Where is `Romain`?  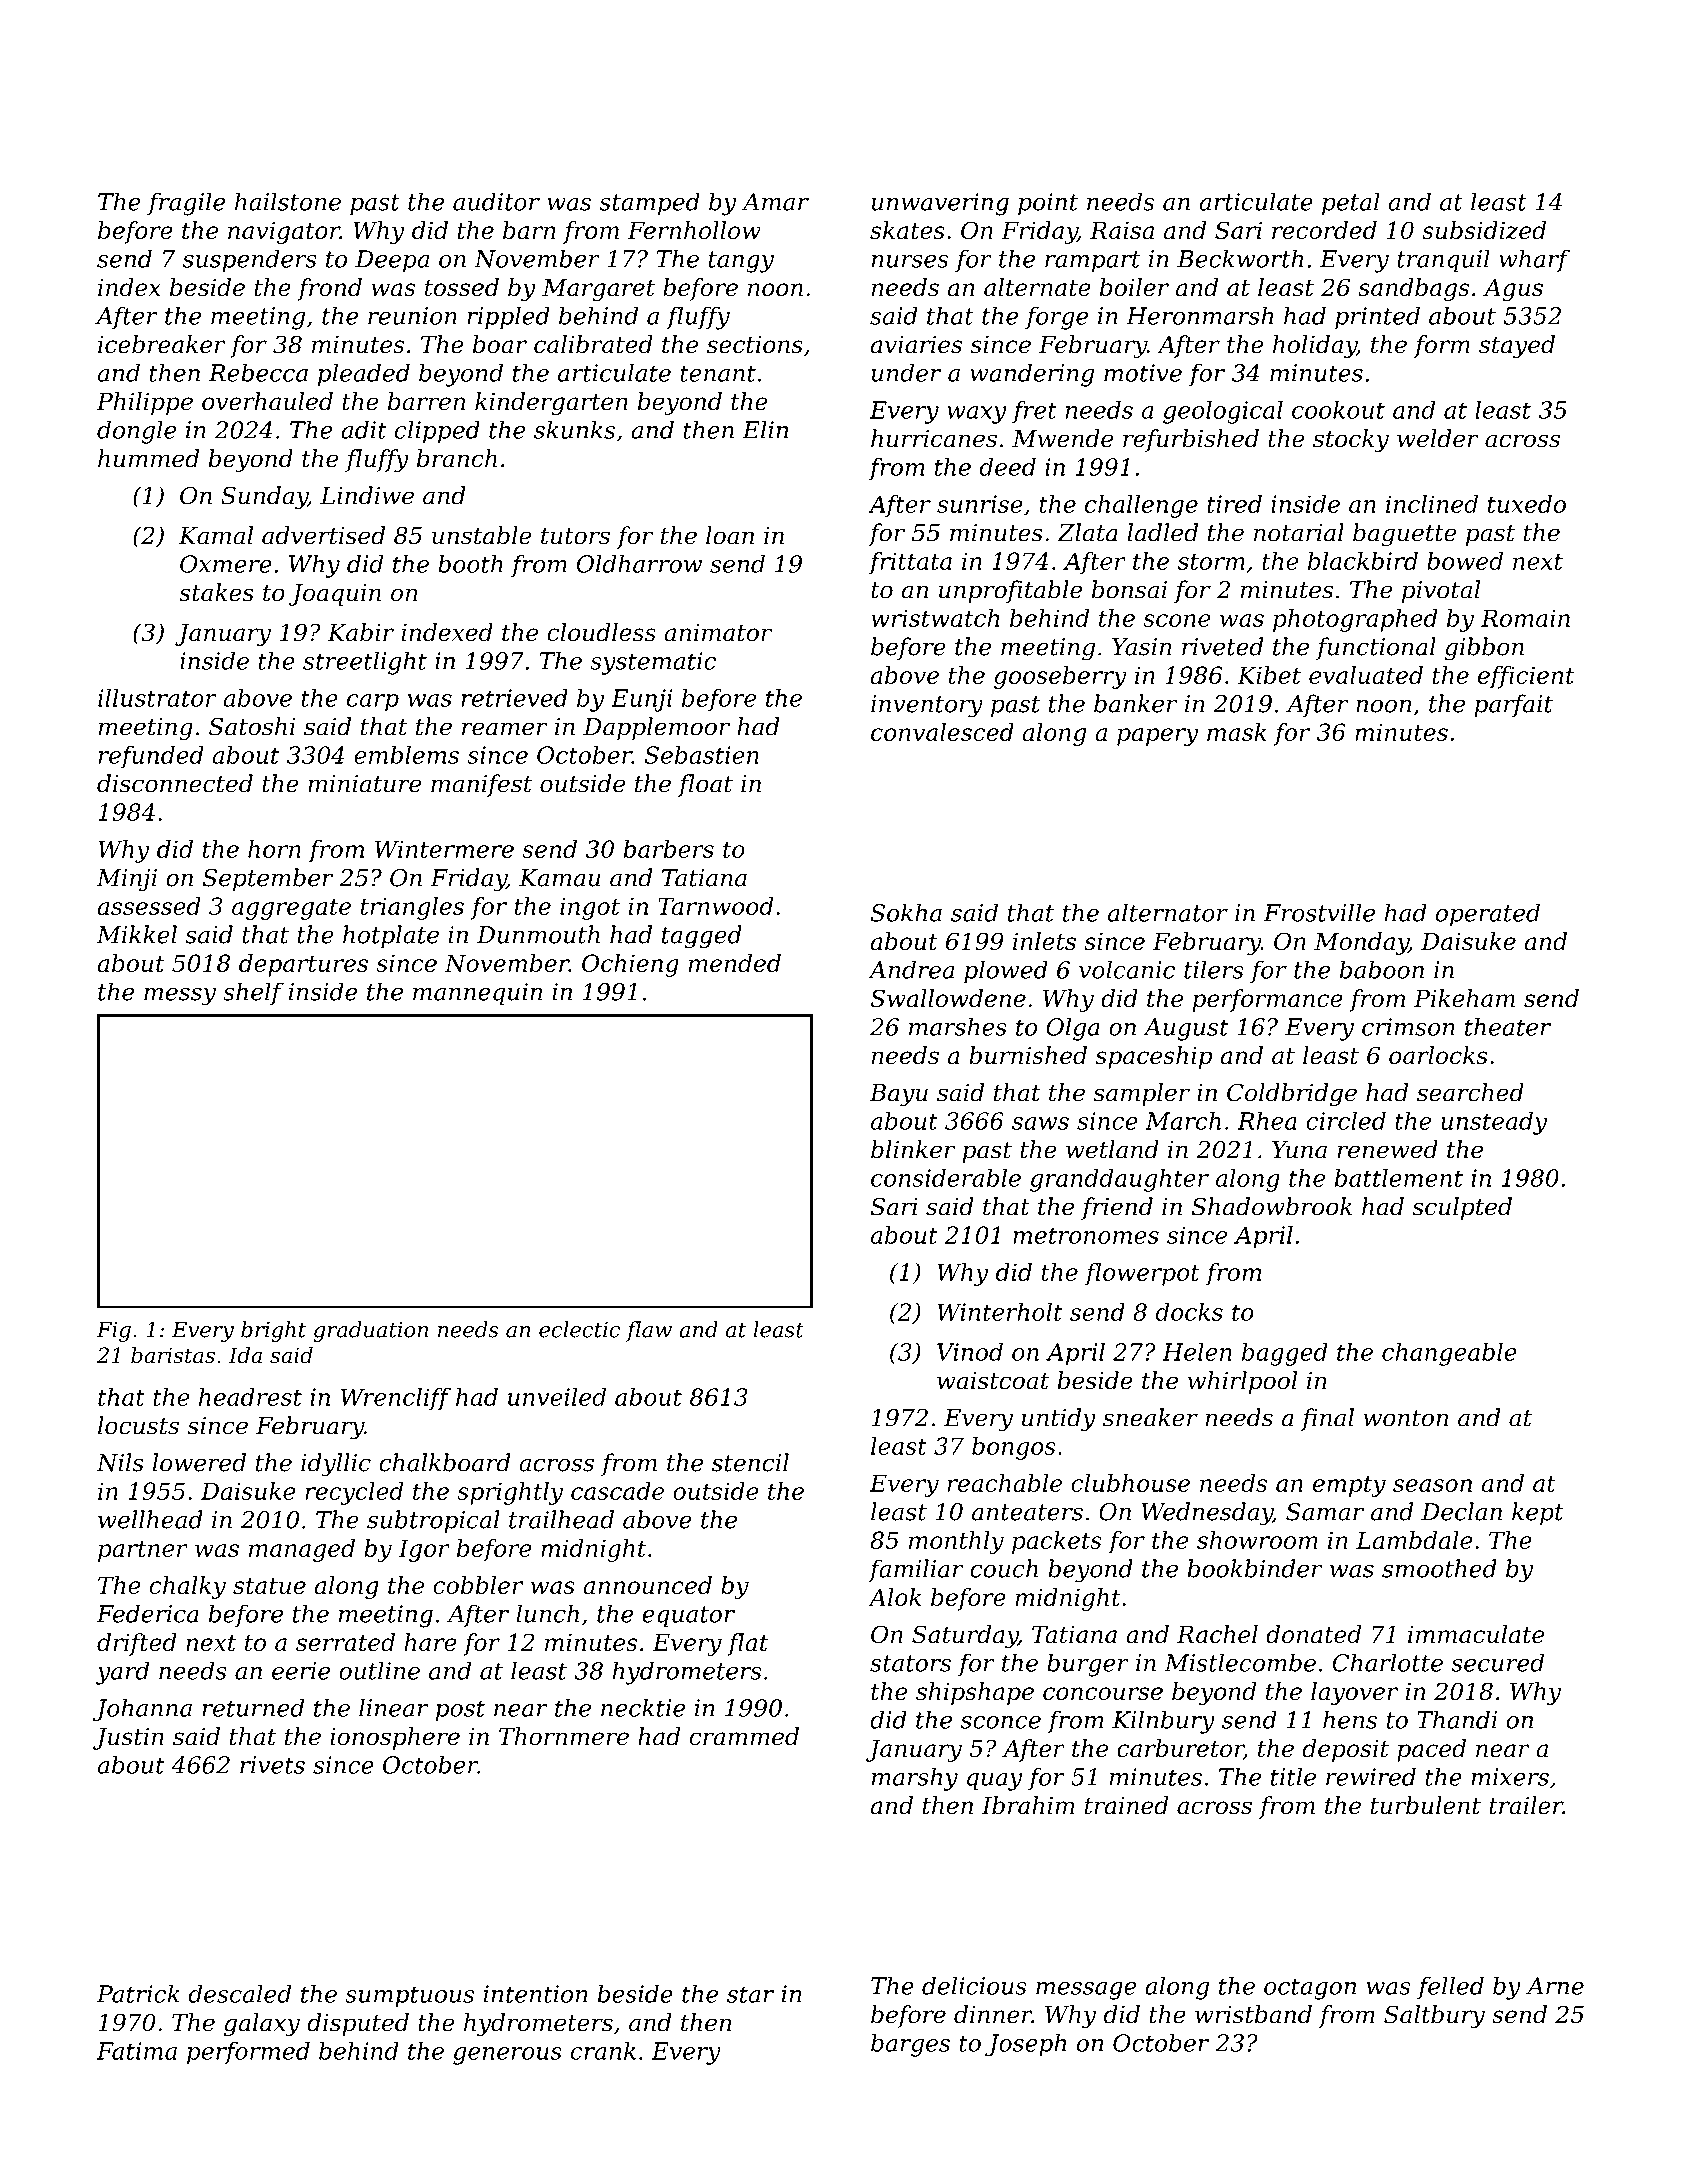
Romain is located at coordinates (1525, 618).
